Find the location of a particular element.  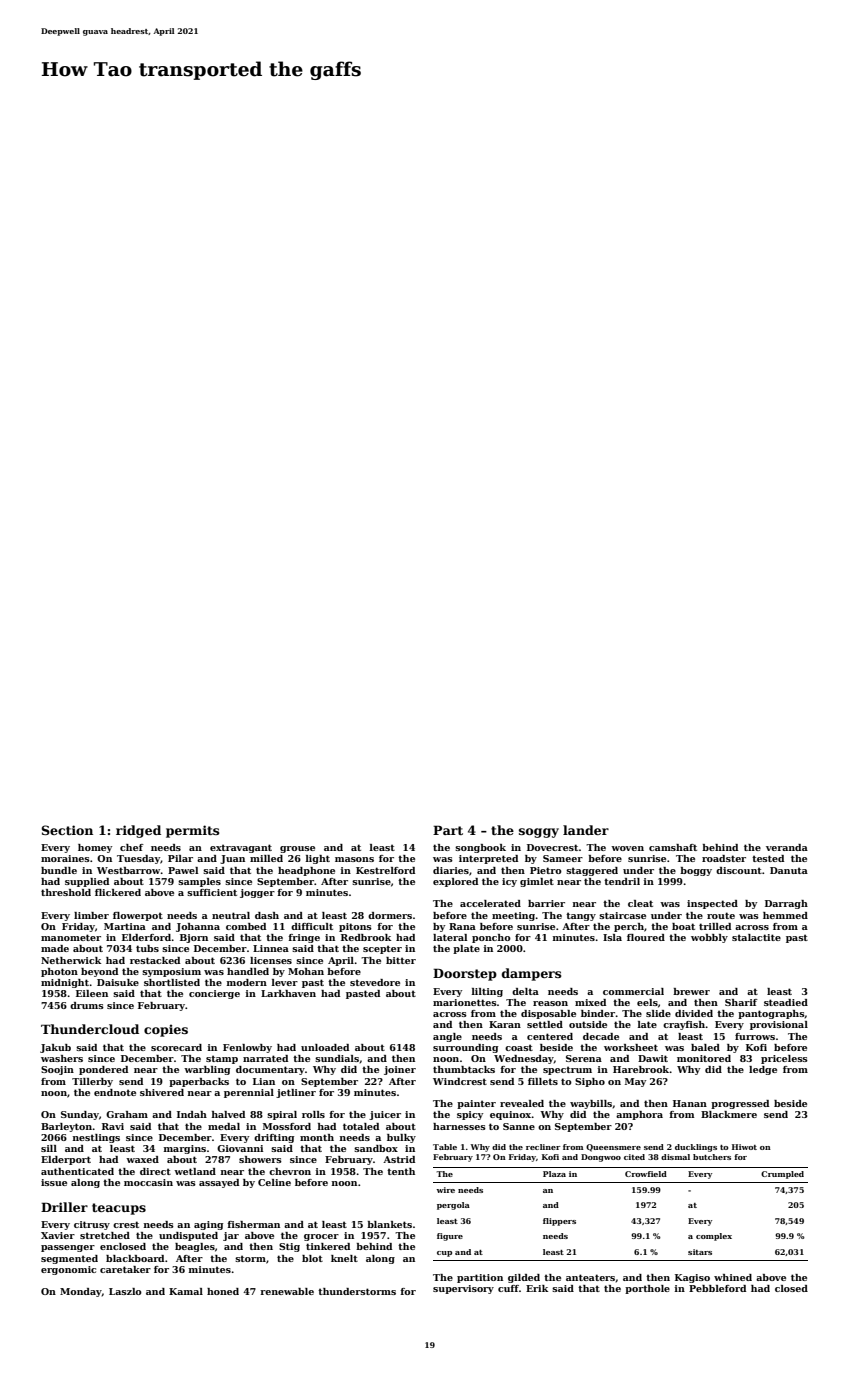

soggy is located at coordinates (539, 833).
